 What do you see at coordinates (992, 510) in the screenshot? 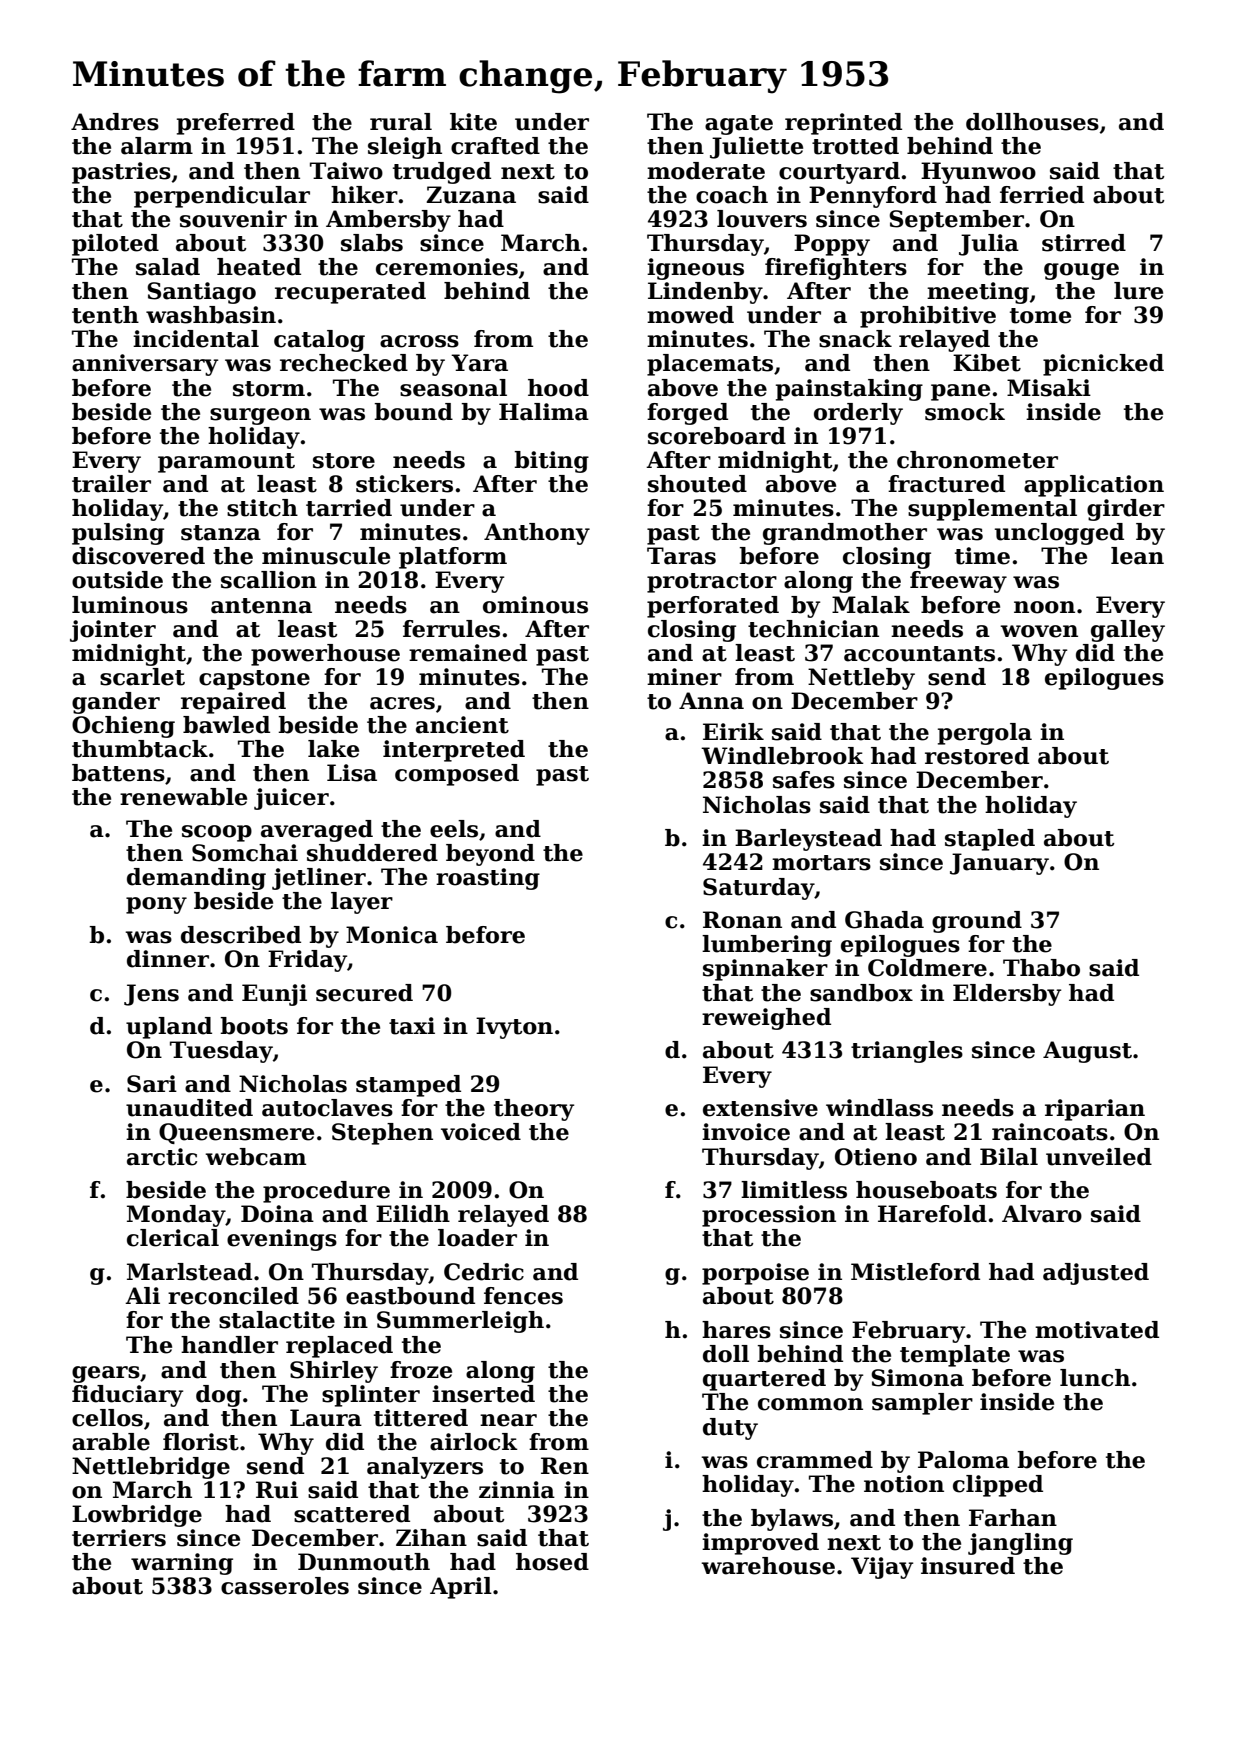
I see `supplemental` at bounding box center [992, 510].
